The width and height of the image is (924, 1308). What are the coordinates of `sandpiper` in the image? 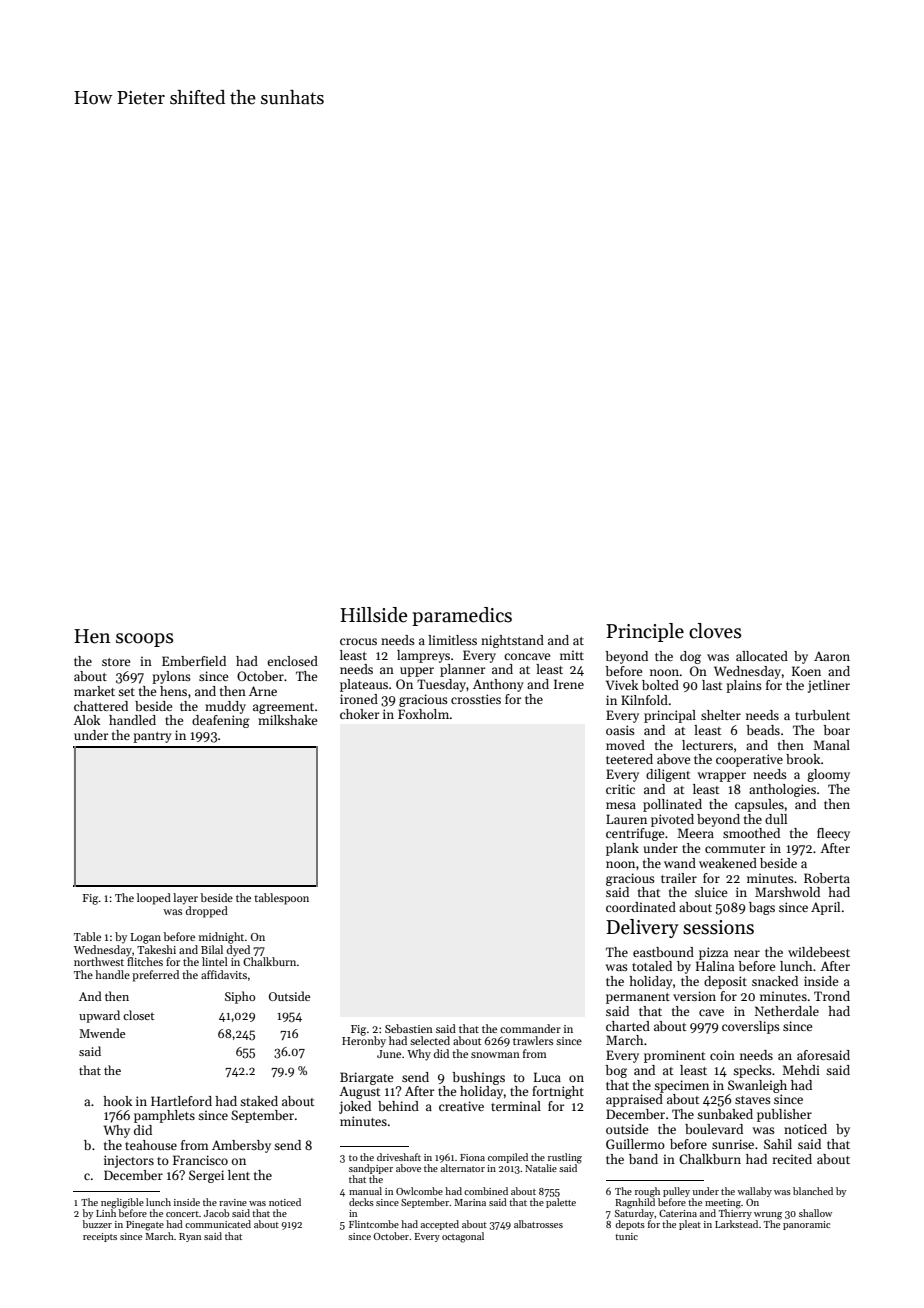 It's located at (371, 1169).
